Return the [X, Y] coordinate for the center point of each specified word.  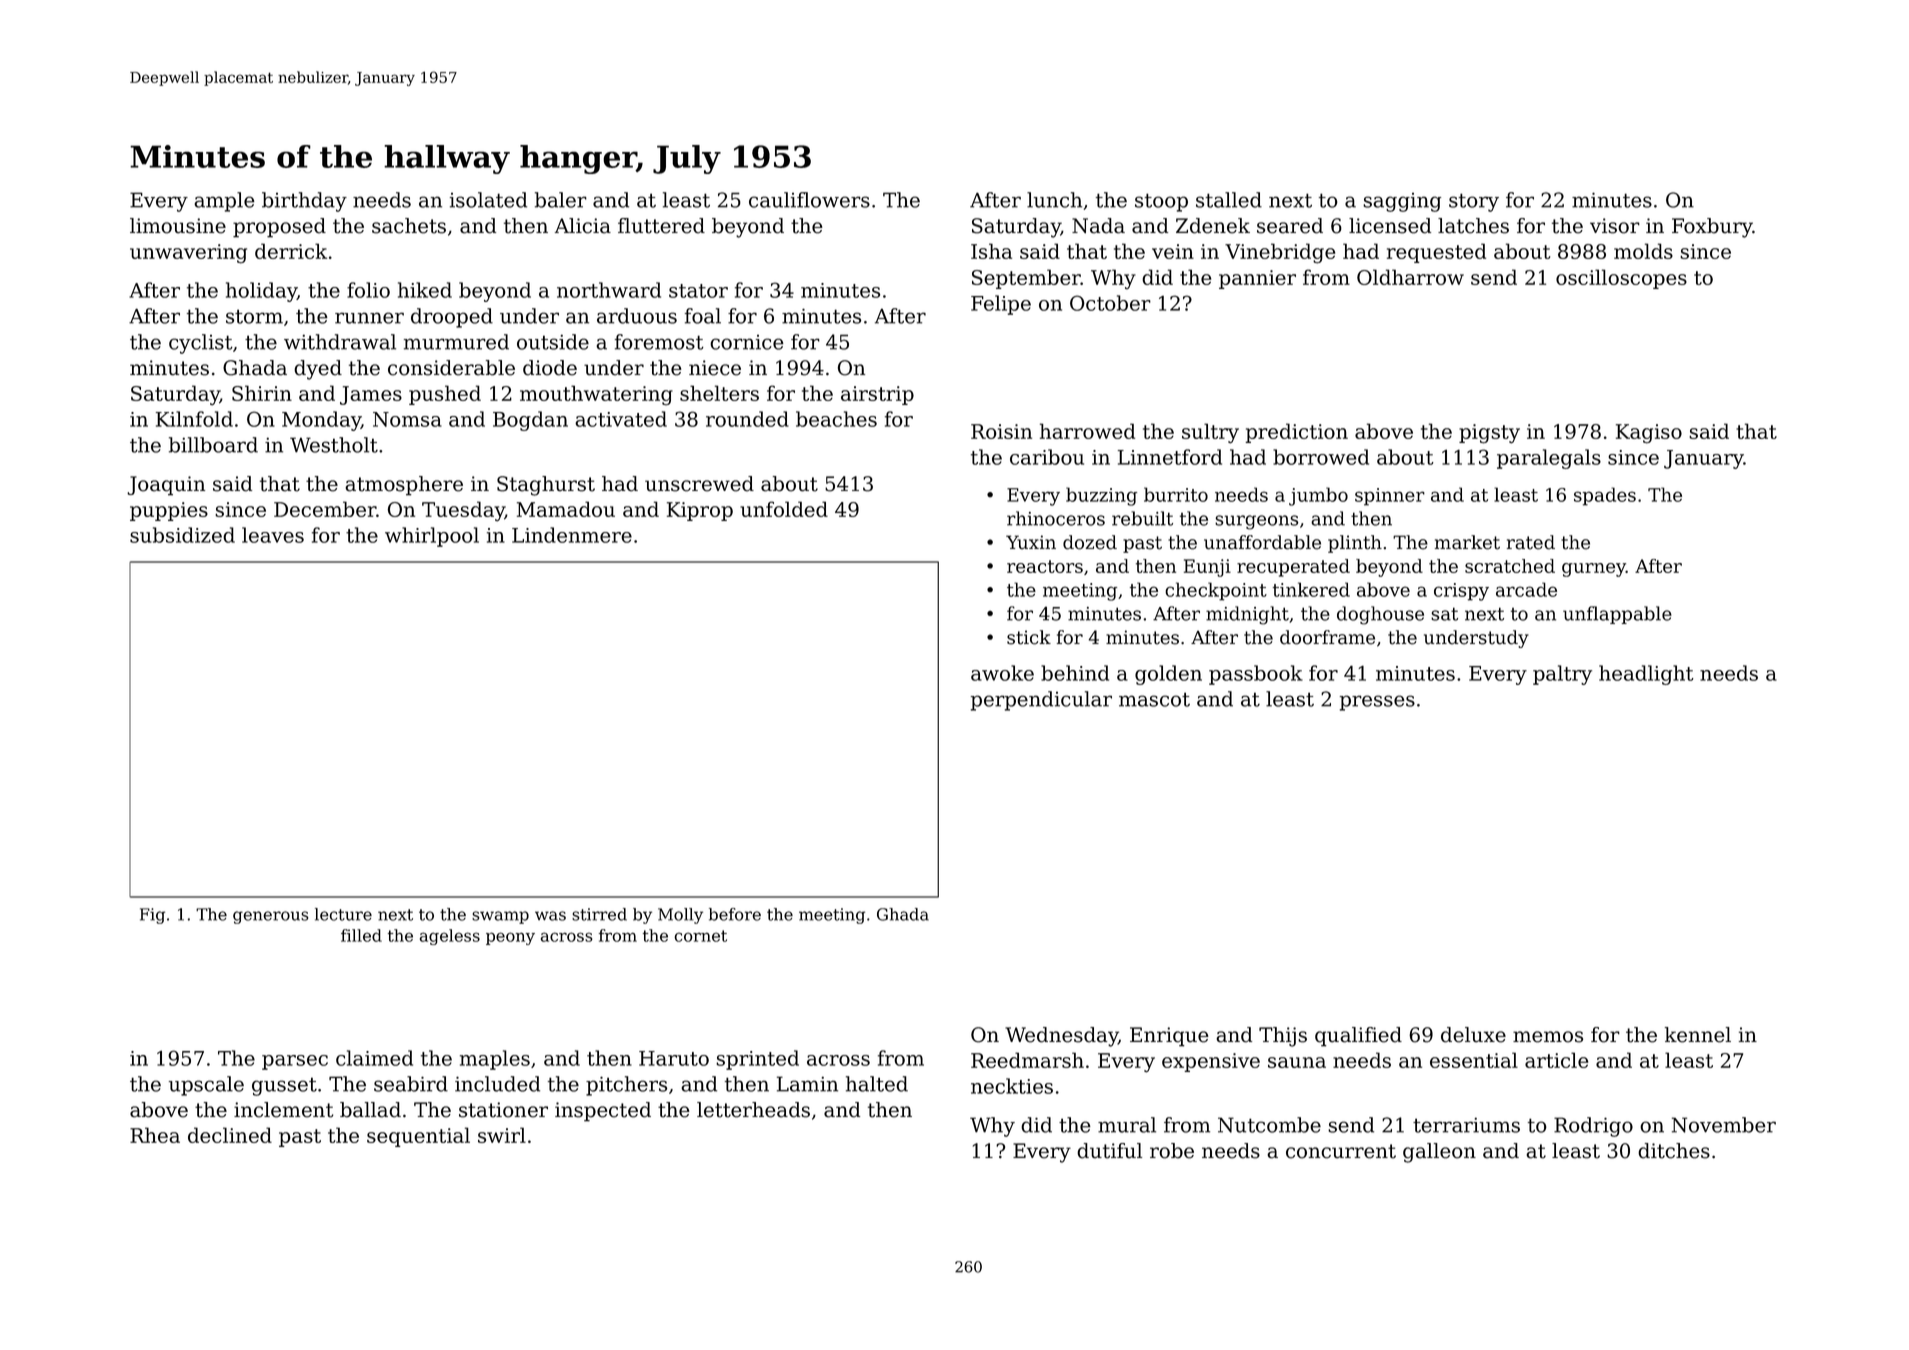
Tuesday [463, 511]
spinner [1390, 497]
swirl [502, 1135]
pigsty [1489, 434]
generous [270, 917]
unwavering [188, 254]
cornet [700, 936]
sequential [418, 1137]
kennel [1698, 1035]
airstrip [877, 395]
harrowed [1087, 431]
